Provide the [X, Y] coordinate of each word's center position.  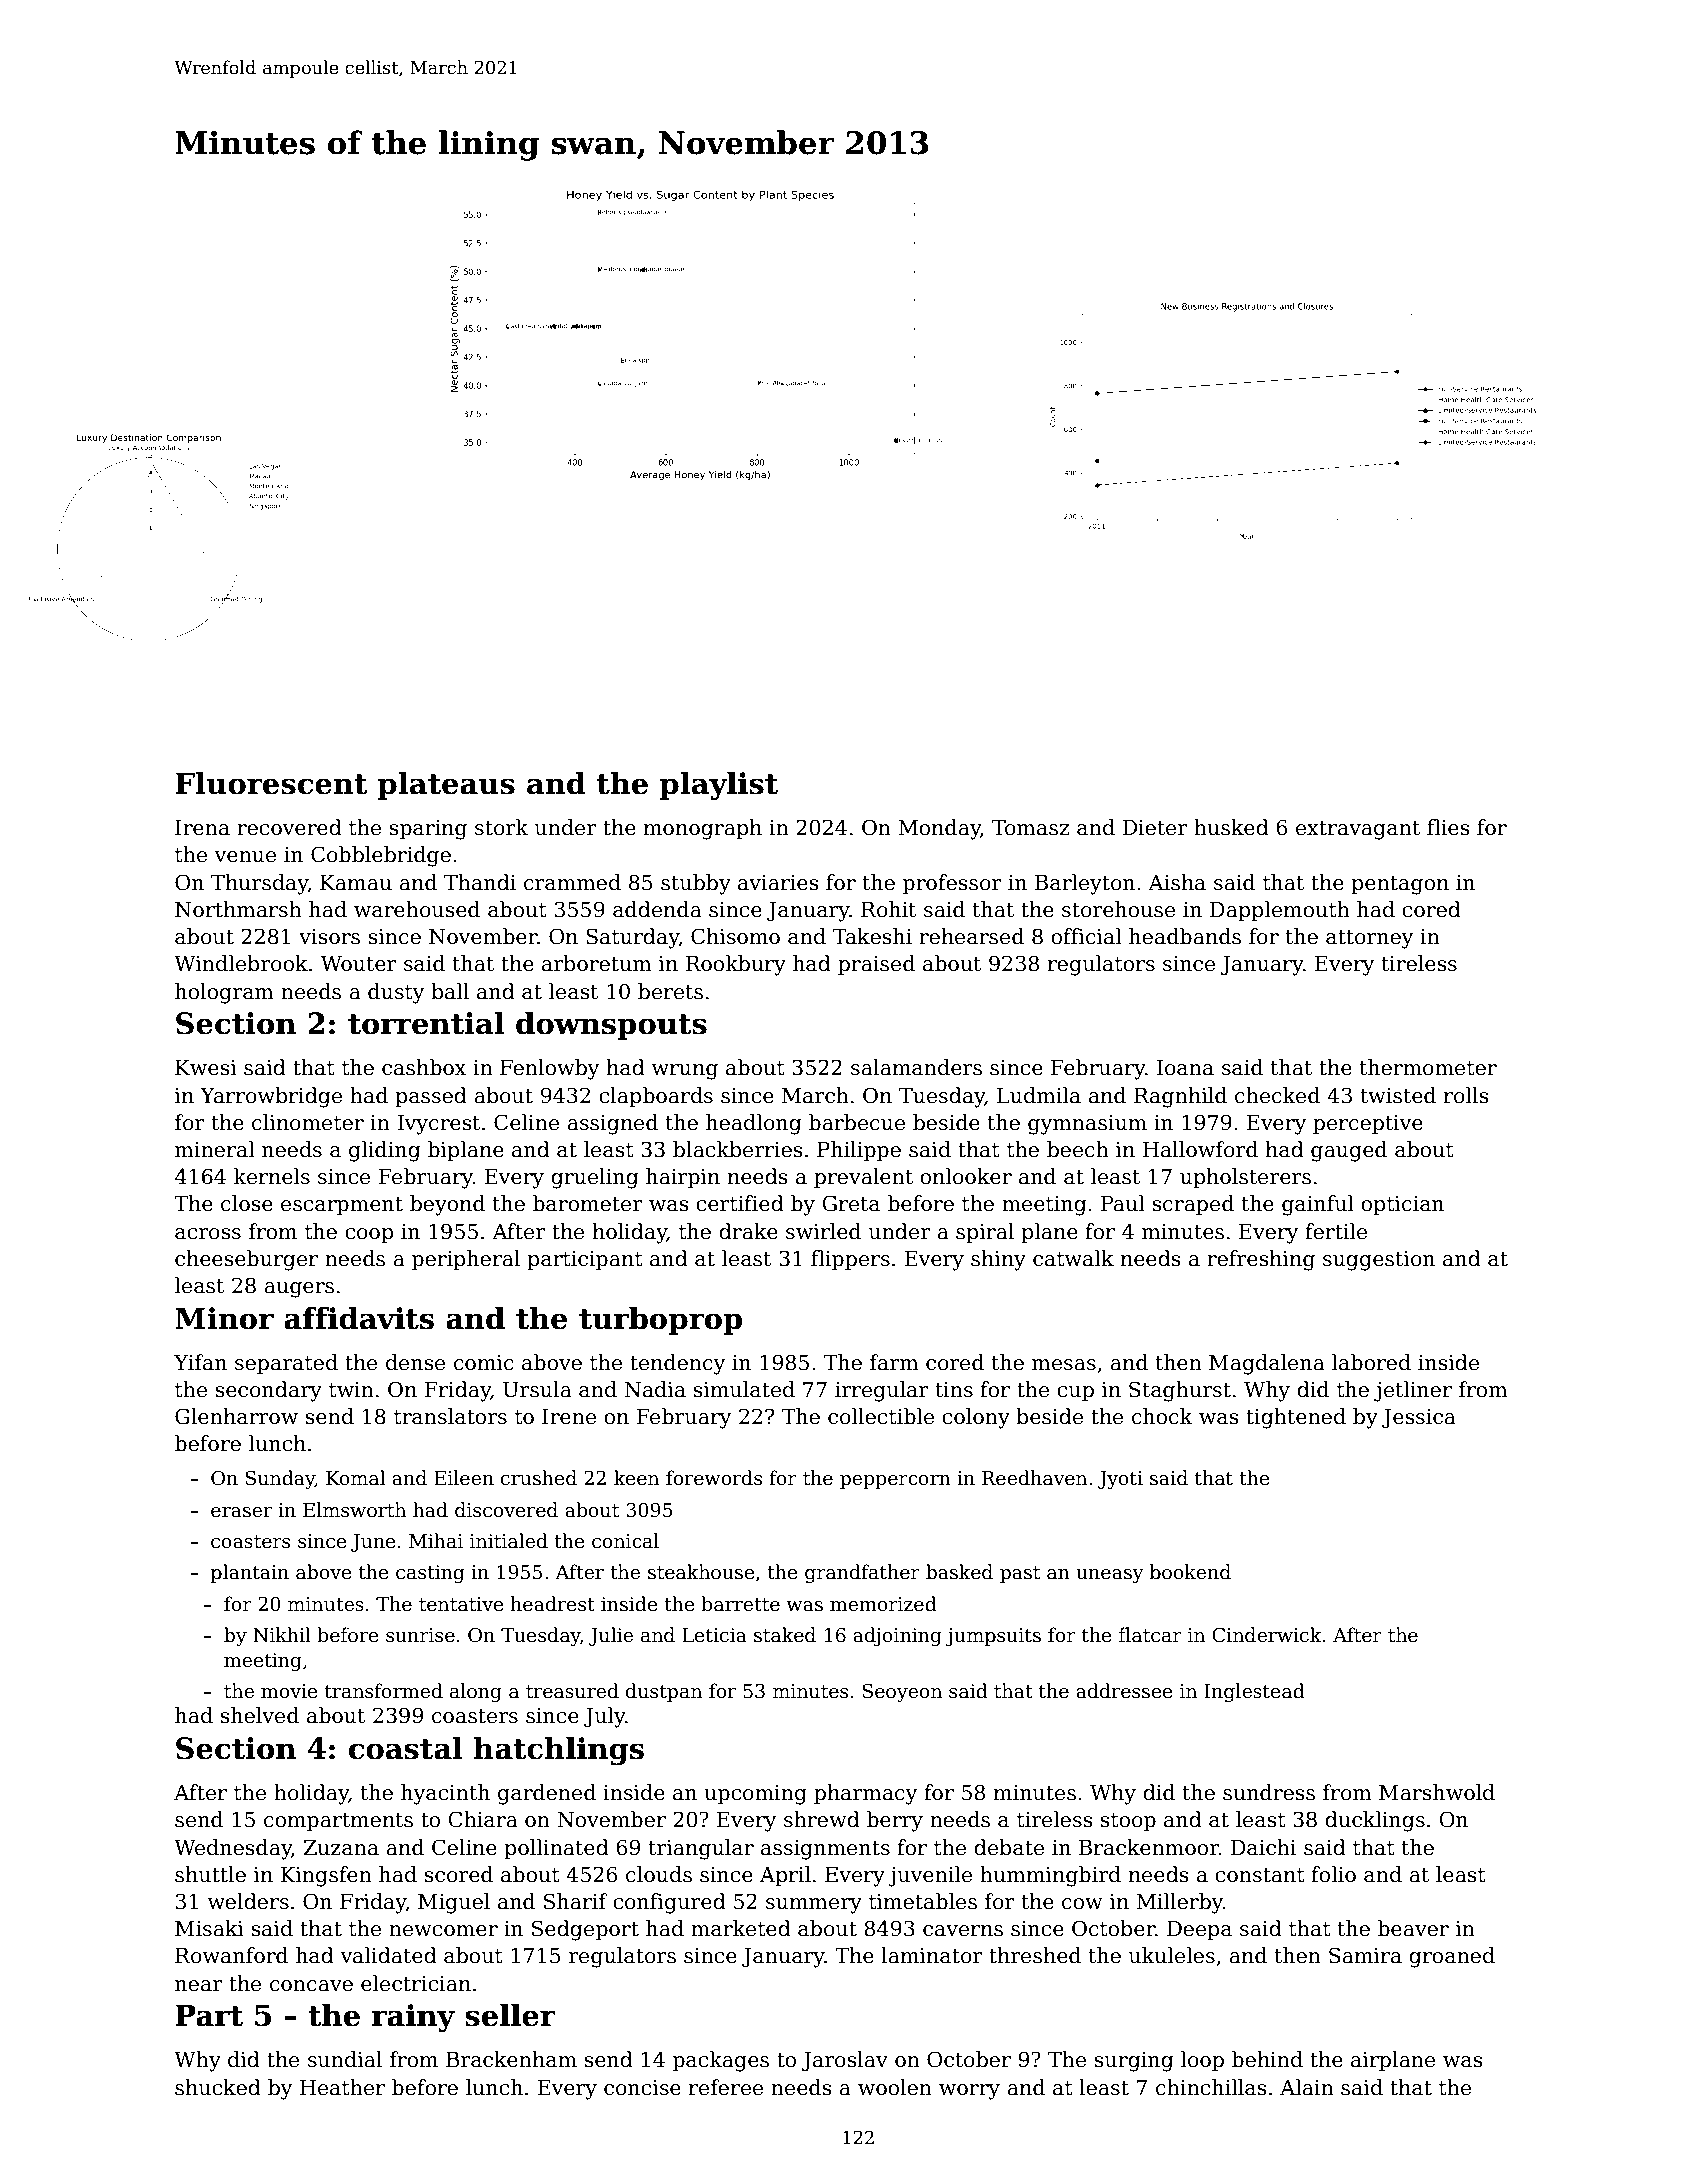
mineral [215, 1149]
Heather [342, 2087]
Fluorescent [271, 783]
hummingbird [1050, 1876]
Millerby [1179, 1903]
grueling [594, 1178]
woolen [895, 2087]
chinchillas [1211, 2087]
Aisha [1177, 882]
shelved [259, 1715]
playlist [719, 786]
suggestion [1379, 1261]
